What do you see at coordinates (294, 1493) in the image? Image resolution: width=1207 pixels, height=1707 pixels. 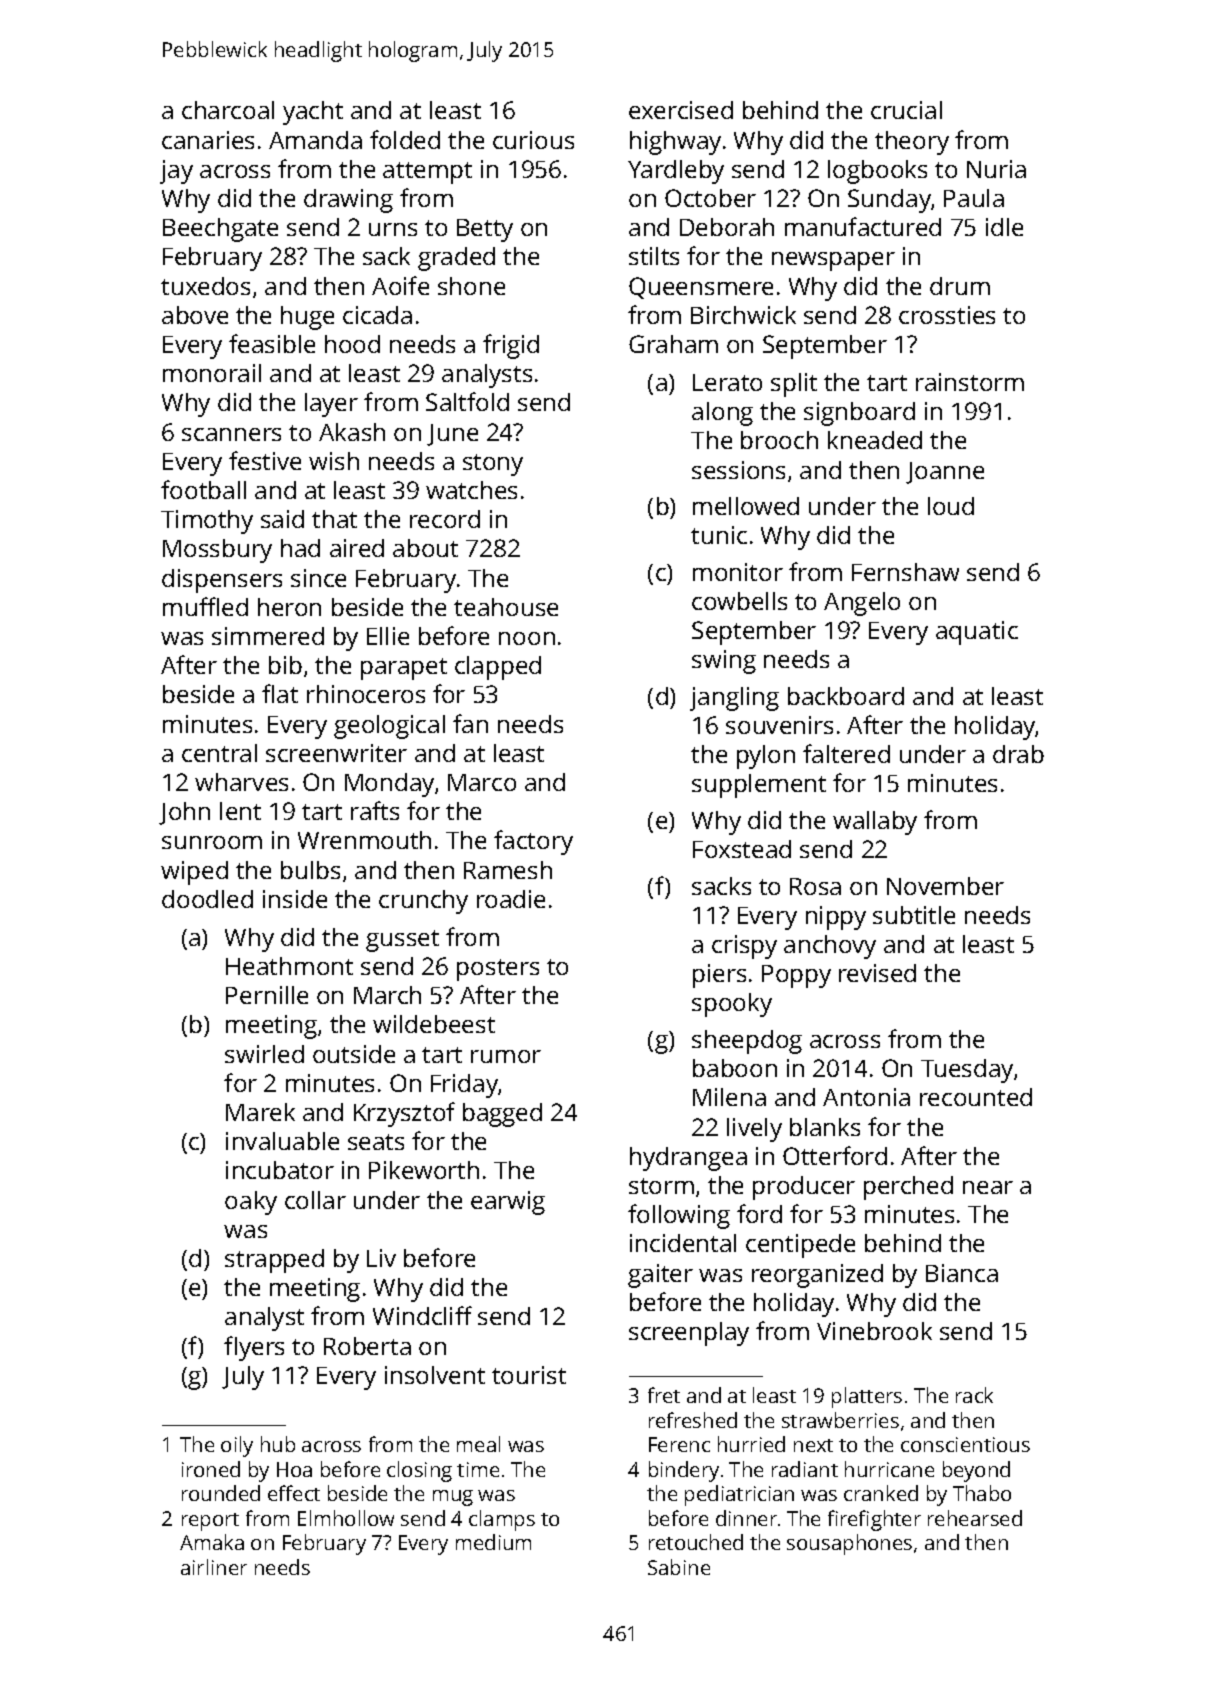 I see `effect` at bounding box center [294, 1493].
